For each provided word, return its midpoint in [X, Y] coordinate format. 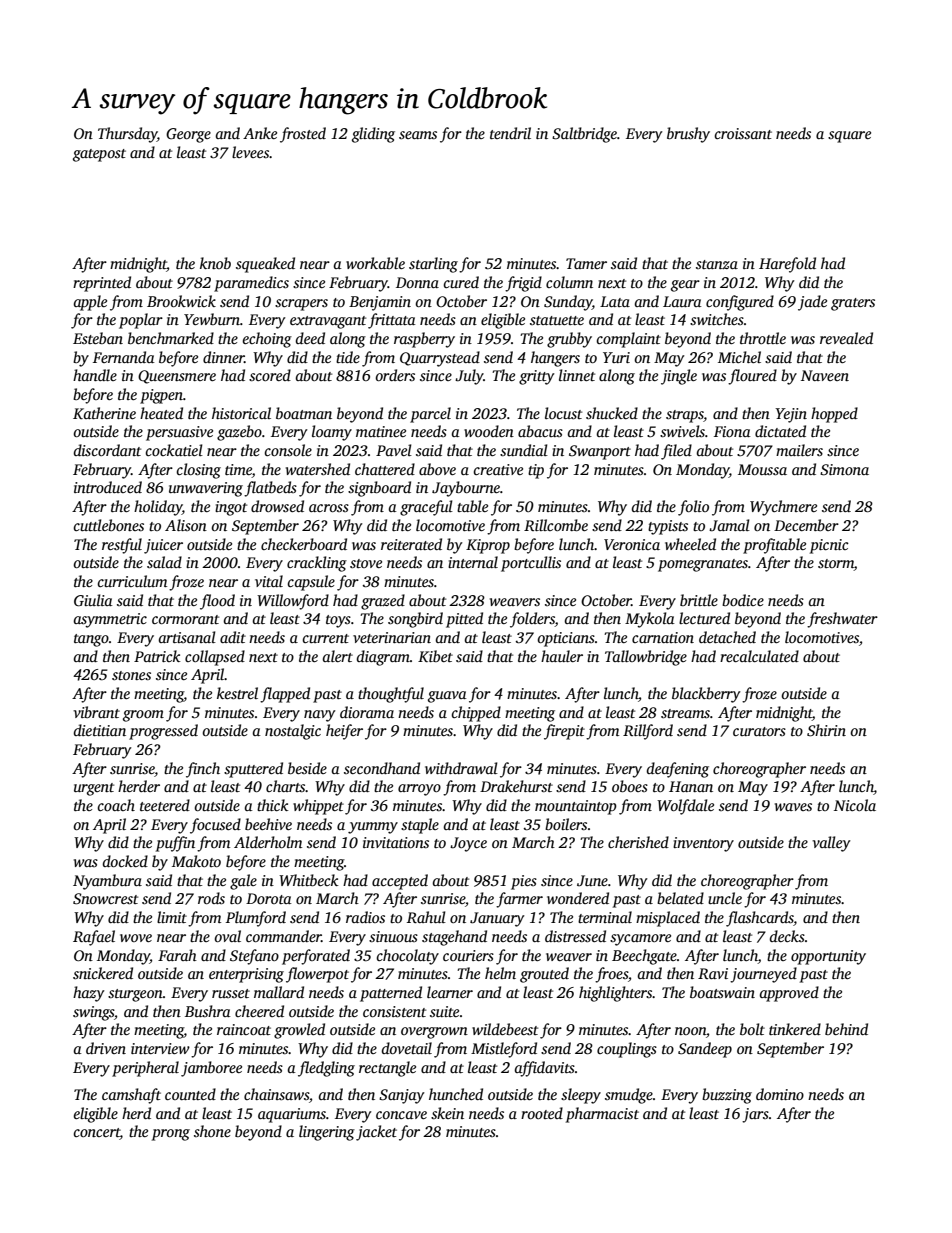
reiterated [411, 544]
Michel [739, 357]
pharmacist [602, 1115]
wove [136, 938]
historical [241, 413]
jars [755, 1115]
